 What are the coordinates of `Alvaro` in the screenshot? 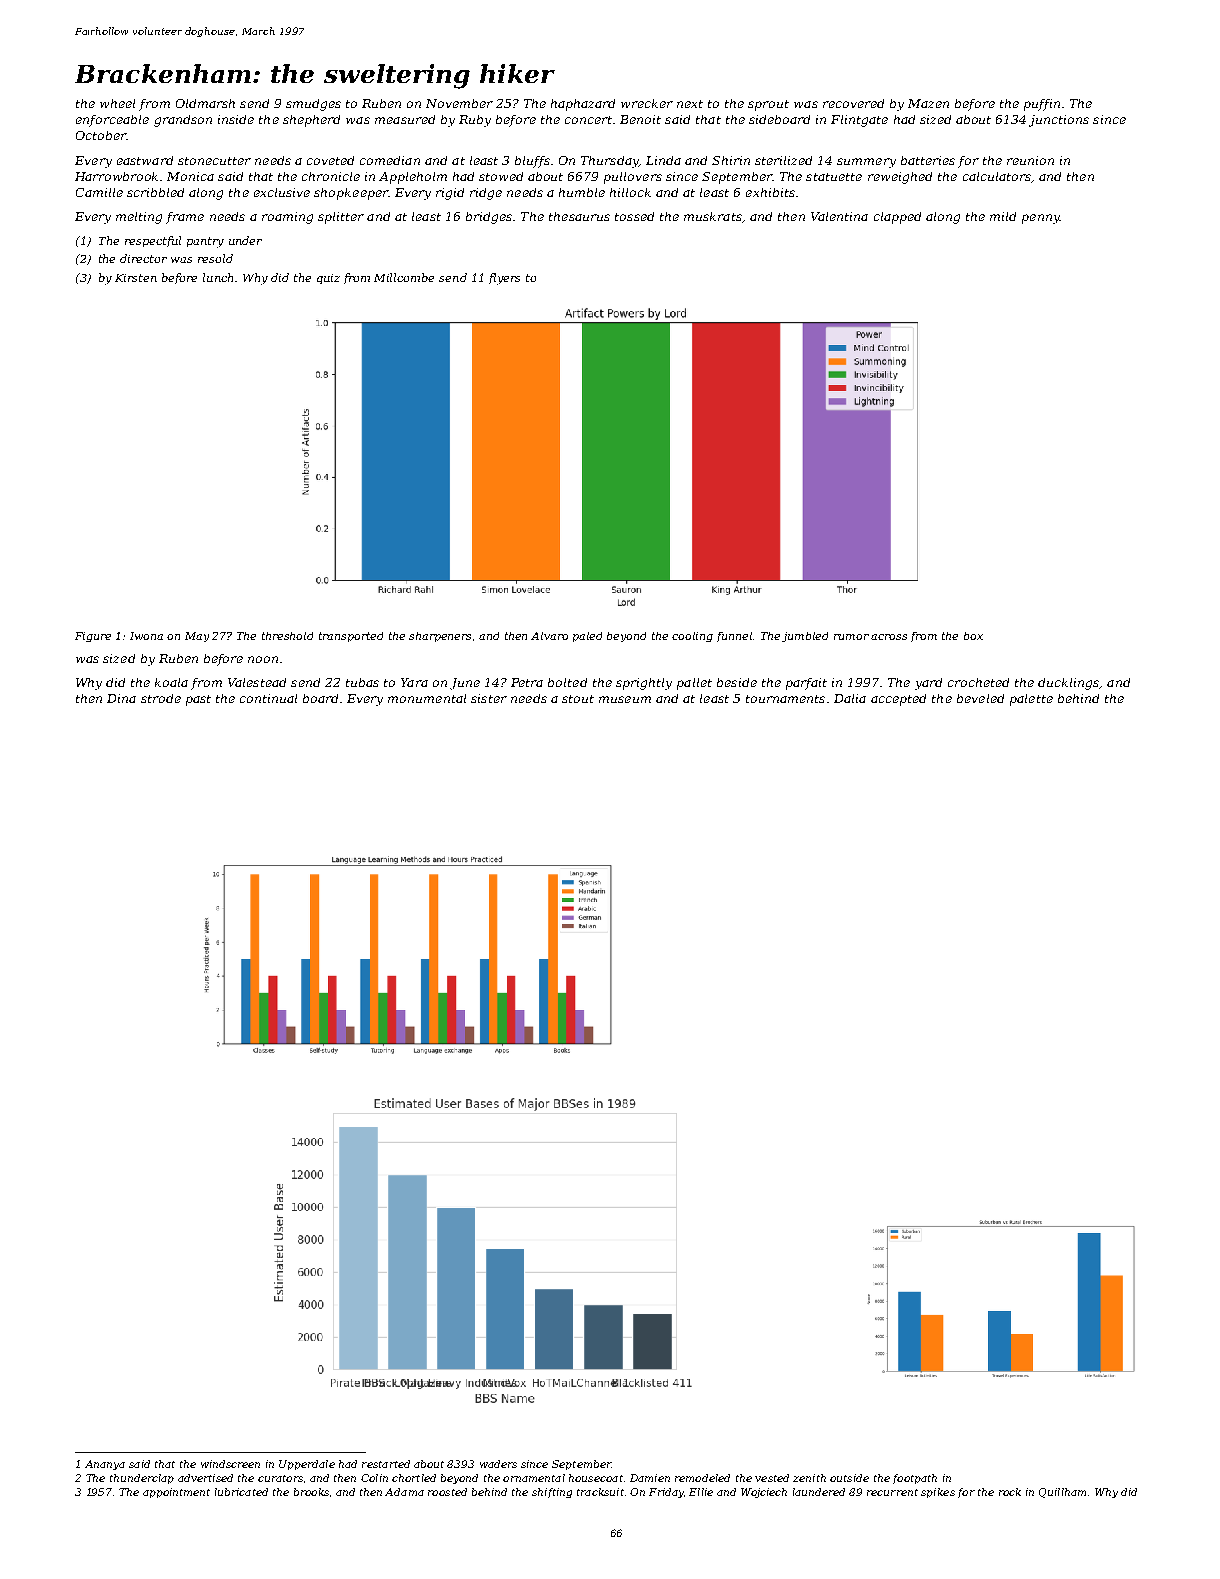 It's located at (549, 636).
